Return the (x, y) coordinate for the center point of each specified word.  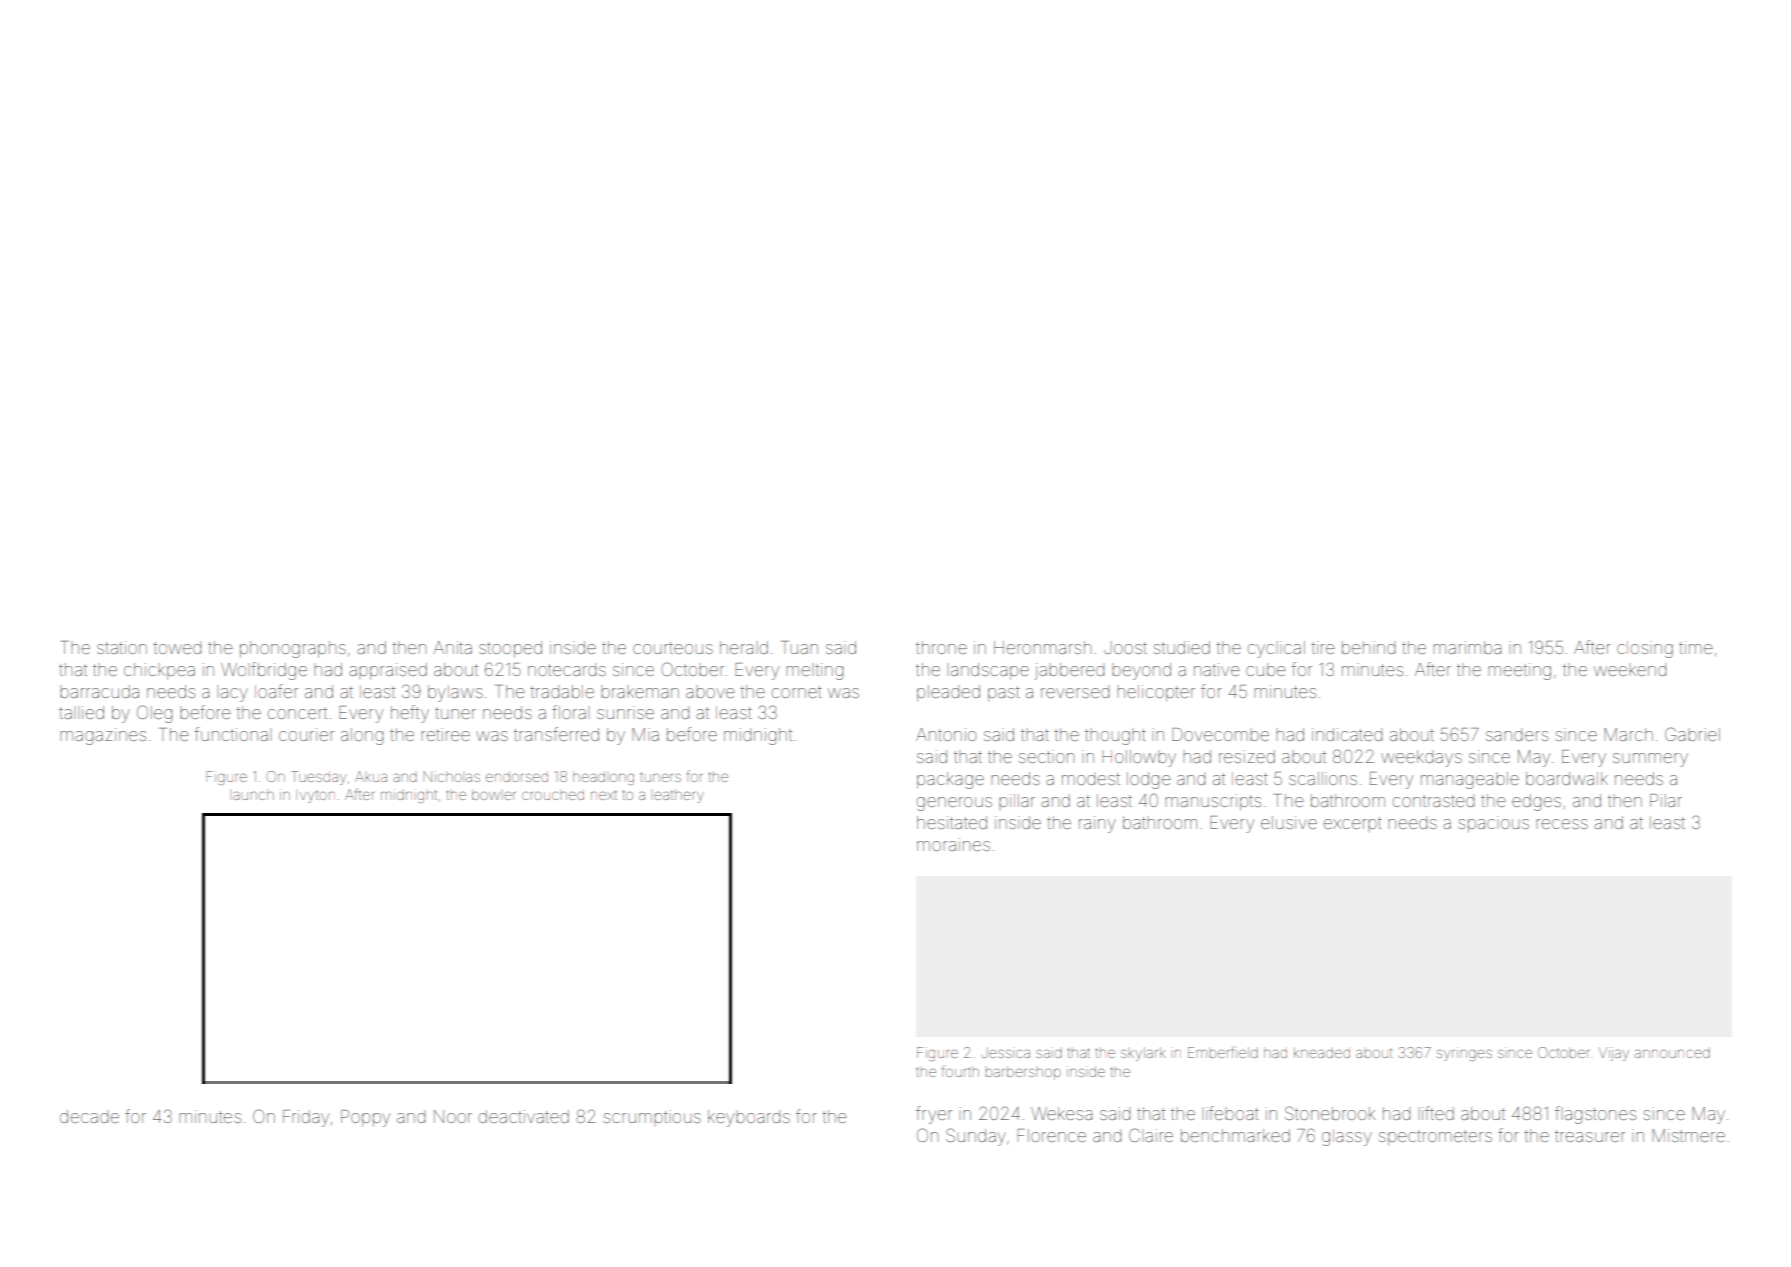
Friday (306, 1118)
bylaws (455, 693)
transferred (556, 734)
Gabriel (1692, 734)
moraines (953, 844)
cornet (797, 692)
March (1628, 734)
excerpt (1353, 823)
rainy (1097, 824)
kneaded (1322, 1052)
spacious (1494, 824)
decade (89, 1116)
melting (814, 671)
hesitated (952, 822)
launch (253, 794)
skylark (1143, 1054)
